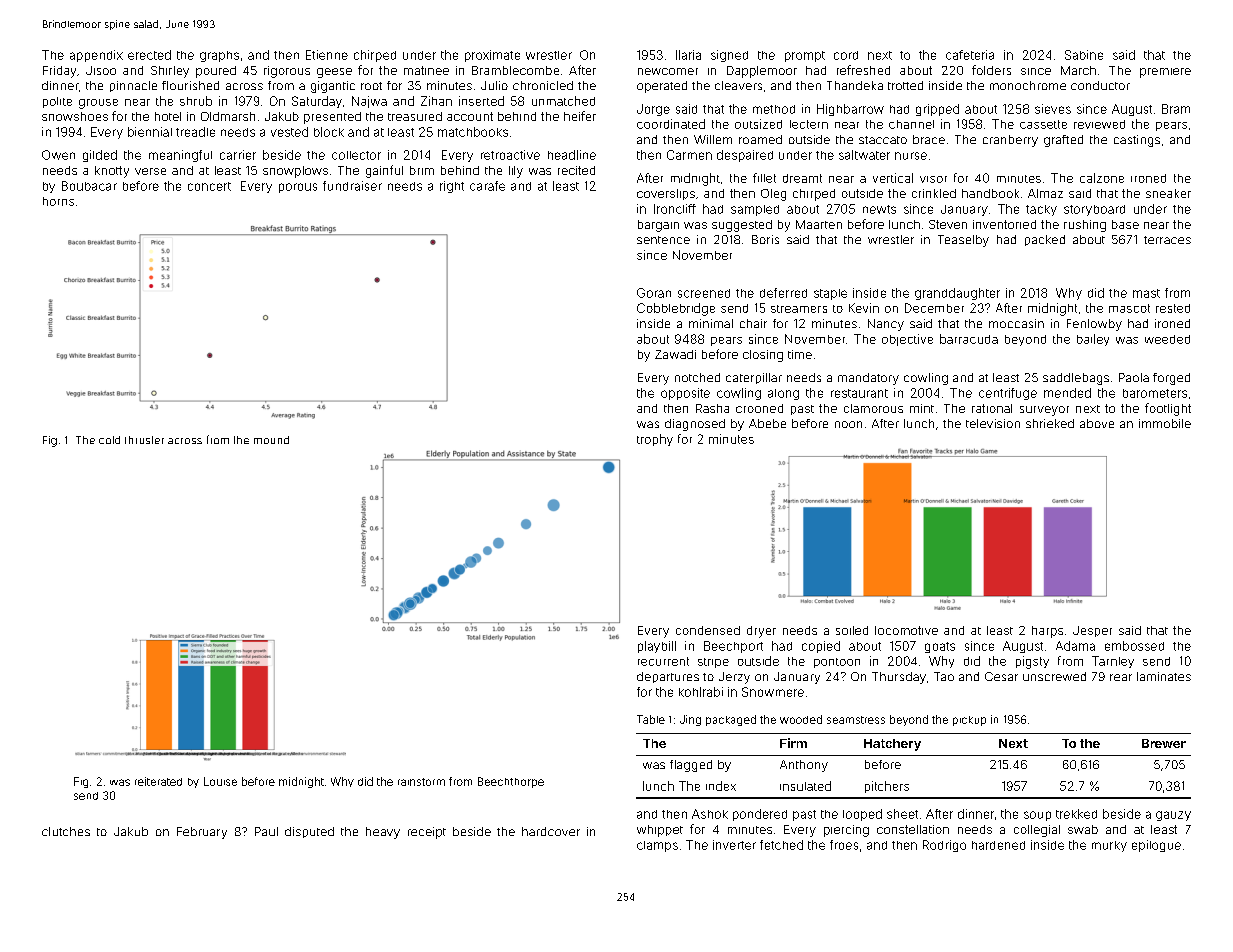  Describe the element at coordinates (1137, 141) in the document. I see `castings` at that location.
